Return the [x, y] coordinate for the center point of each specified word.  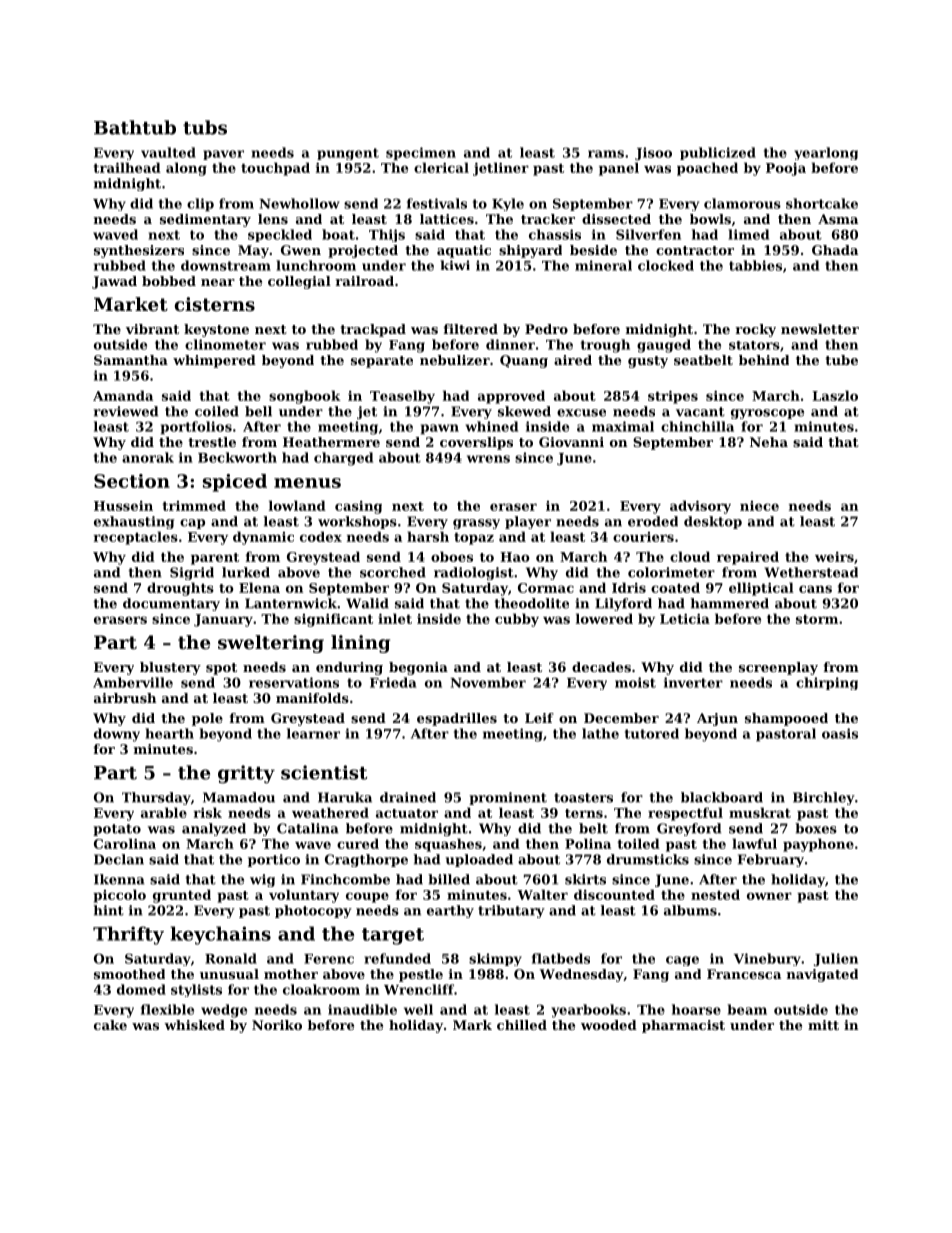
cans [815, 589]
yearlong [826, 153]
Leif [539, 718]
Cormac [546, 588]
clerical [441, 167]
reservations [294, 682]
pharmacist [683, 1026]
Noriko [277, 1025]
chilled [522, 1025]
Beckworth [237, 457]
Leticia [685, 619]
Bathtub [135, 127]
